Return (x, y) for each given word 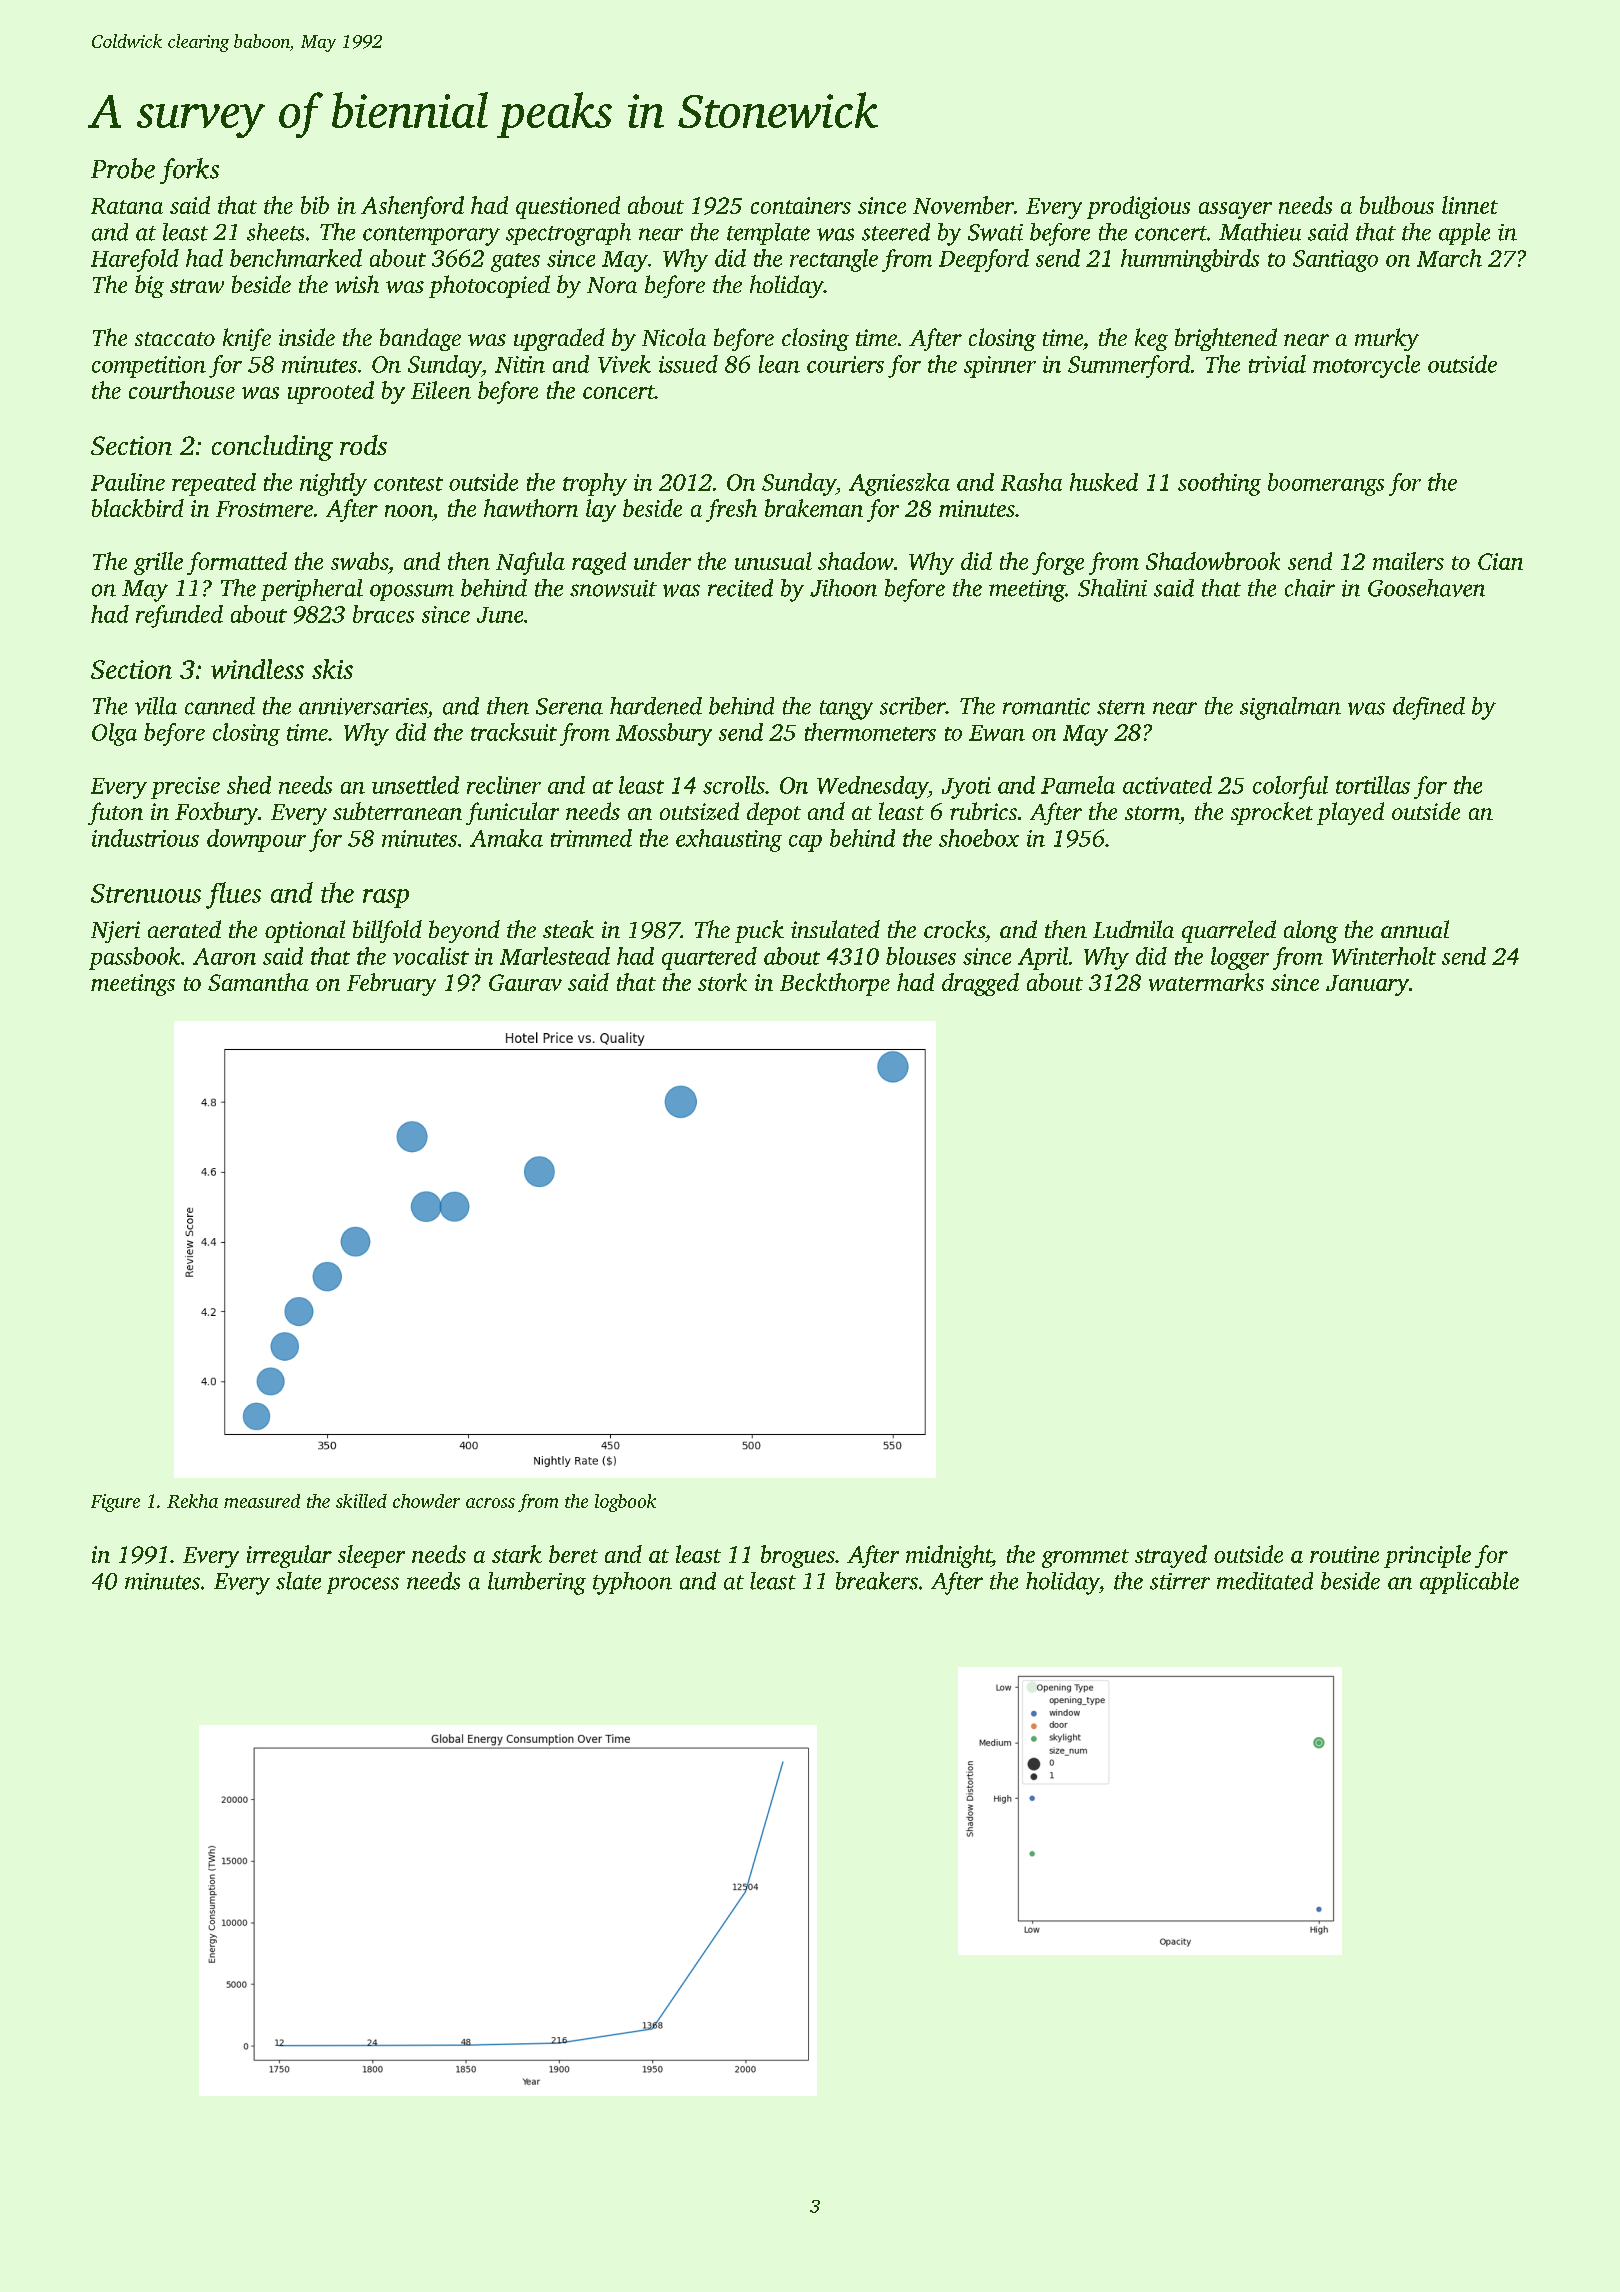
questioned (568, 207)
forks (189, 171)
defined (1429, 708)
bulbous (1397, 205)
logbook (625, 1503)
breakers (877, 1581)
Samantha (258, 982)
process (363, 1585)
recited (740, 588)
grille (158, 563)
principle (1427, 1556)
